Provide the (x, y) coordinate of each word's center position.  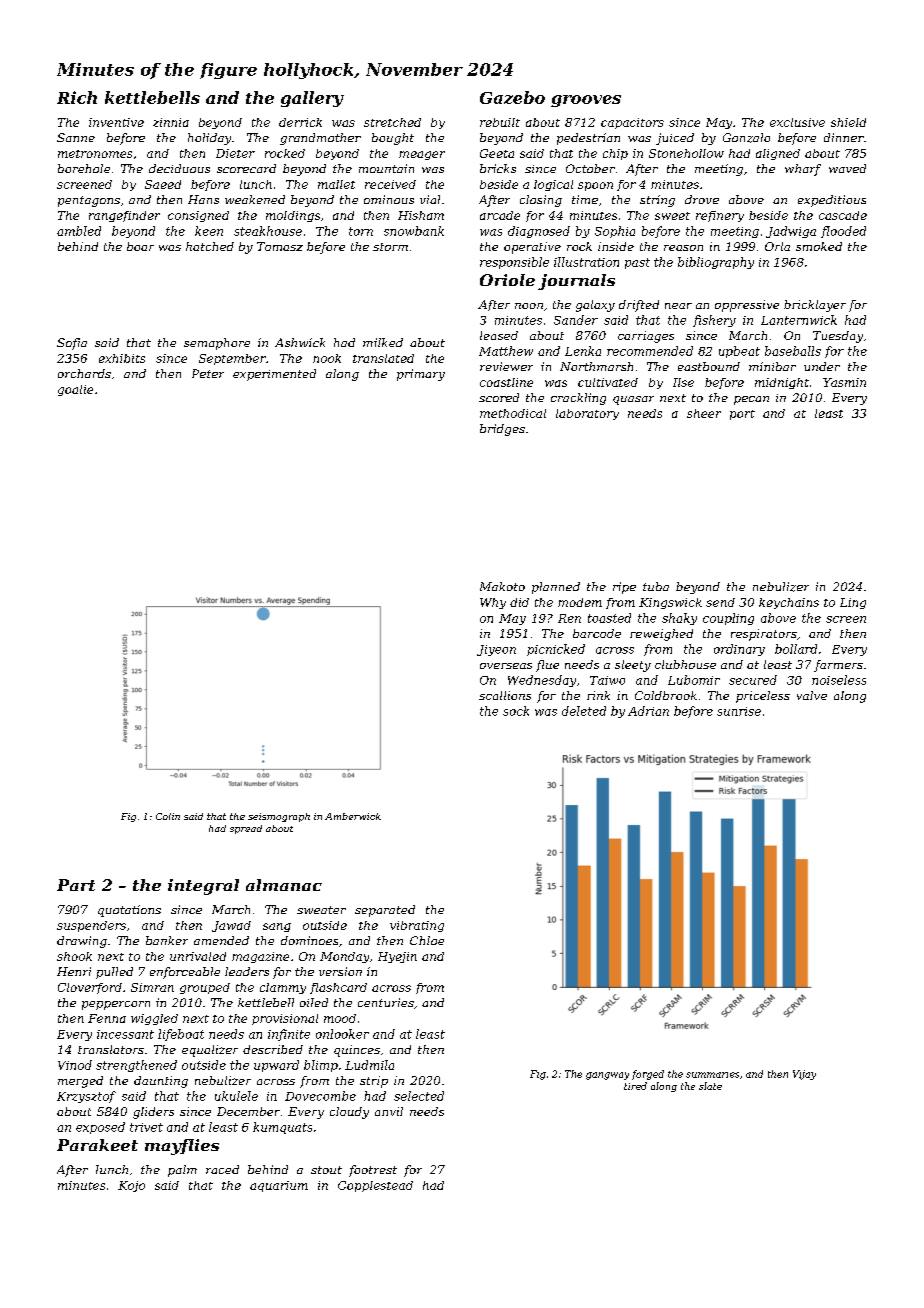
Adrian (648, 711)
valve (812, 695)
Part (76, 885)
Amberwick (353, 816)
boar (140, 246)
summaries (712, 1075)
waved (847, 168)
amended (221, 940)
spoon (595, 186)
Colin (168, 816)
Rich (77, 97)
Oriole (507, 280)
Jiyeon (496, 650)
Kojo (131, 1186)
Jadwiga (791, 232)
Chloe (427, 940)
